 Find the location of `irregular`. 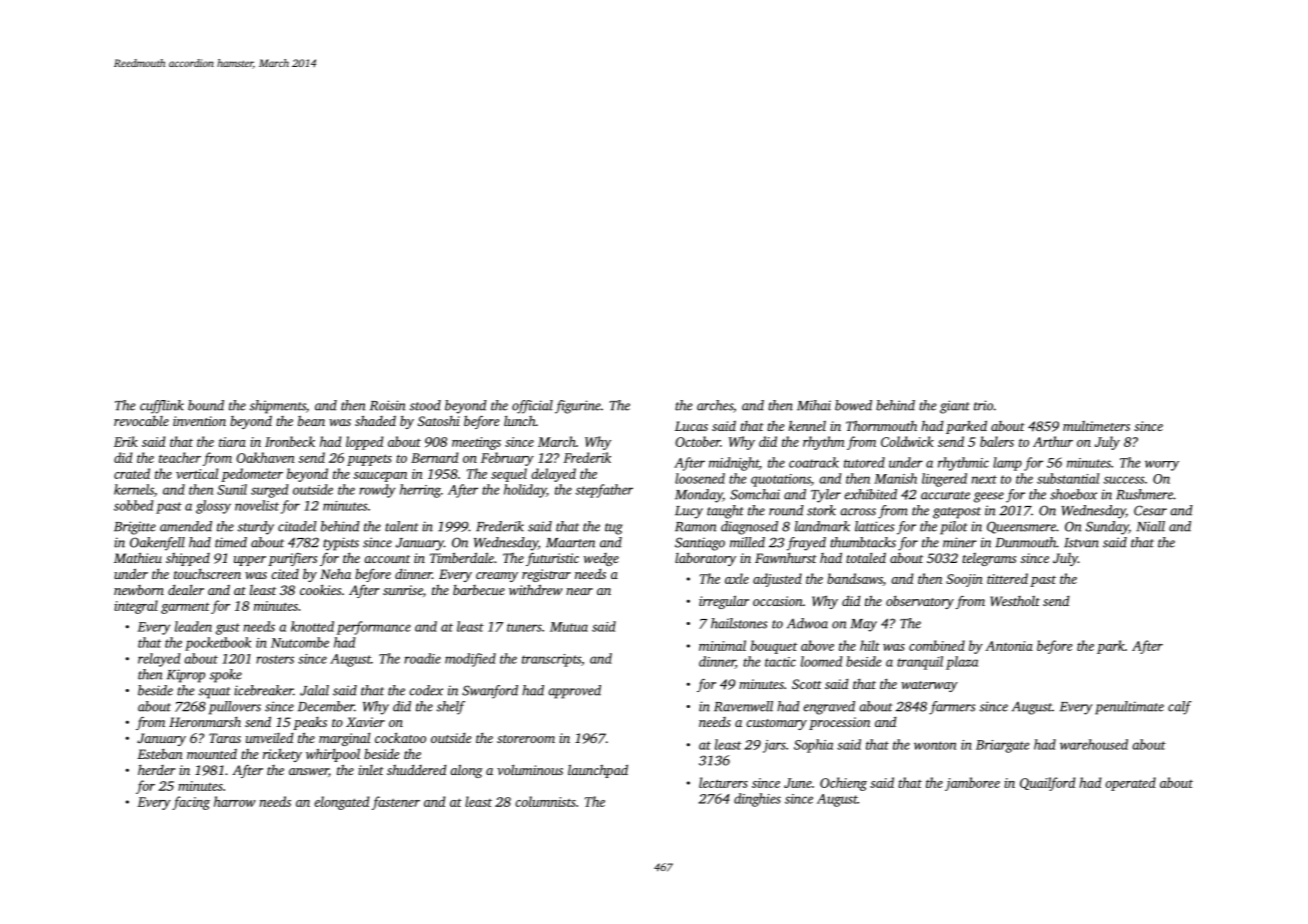

irregular is located at coordinates (724, 602).
